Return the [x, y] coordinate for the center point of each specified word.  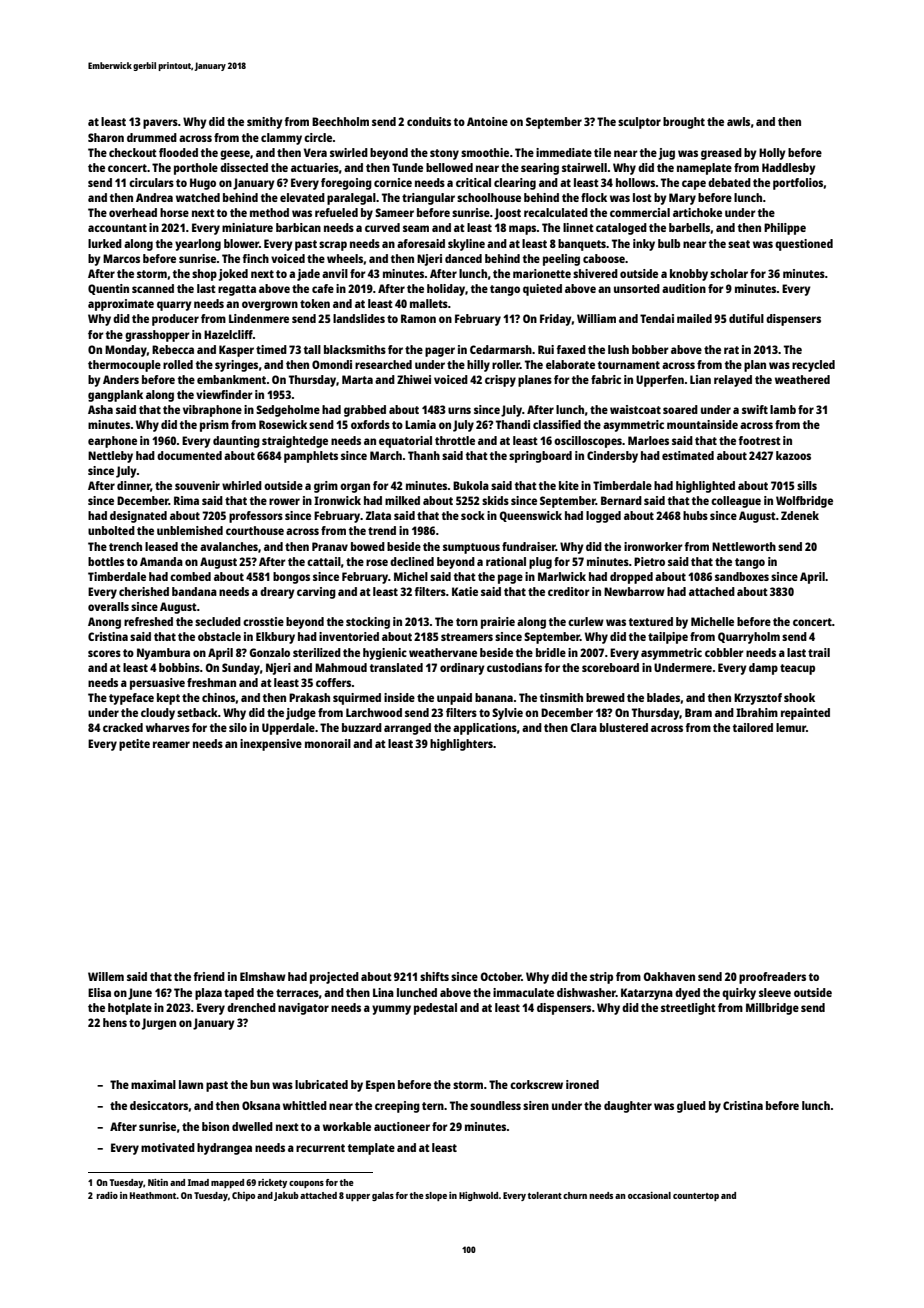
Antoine [487, 121]
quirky [739, 994]
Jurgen [159, 1024]
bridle [551, 652]
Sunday [241, 669]
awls [738, 121]
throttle [455, 440]
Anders [121, 379]
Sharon [106, 137]
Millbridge [772, 1009]
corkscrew [536, 1084]
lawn [191, 1084]
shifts [434, 976]
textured [651, 621]
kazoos [793, 455]
